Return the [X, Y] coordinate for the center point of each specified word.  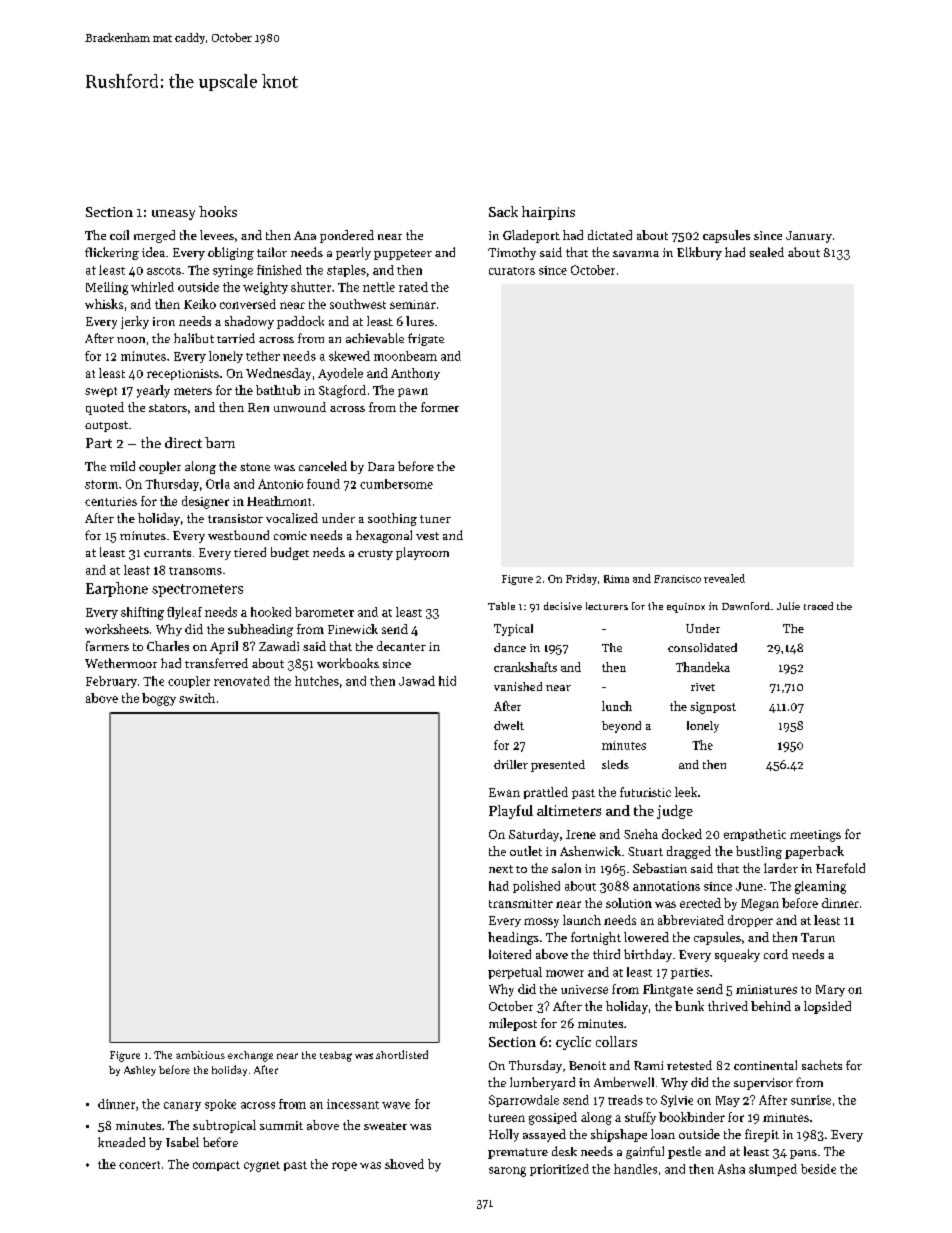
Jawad [417, 681]
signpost [713, 708]
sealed [767, 252]
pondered [347, 236]
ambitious [200, 1055]
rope [344, 1166]
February [111, 682]
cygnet [262, 1166]
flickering [112, 253]
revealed [724, 578]
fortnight [596, 938]
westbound [238, 535]
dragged [689, 852]
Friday [581, 579]
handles [635, 1169]
